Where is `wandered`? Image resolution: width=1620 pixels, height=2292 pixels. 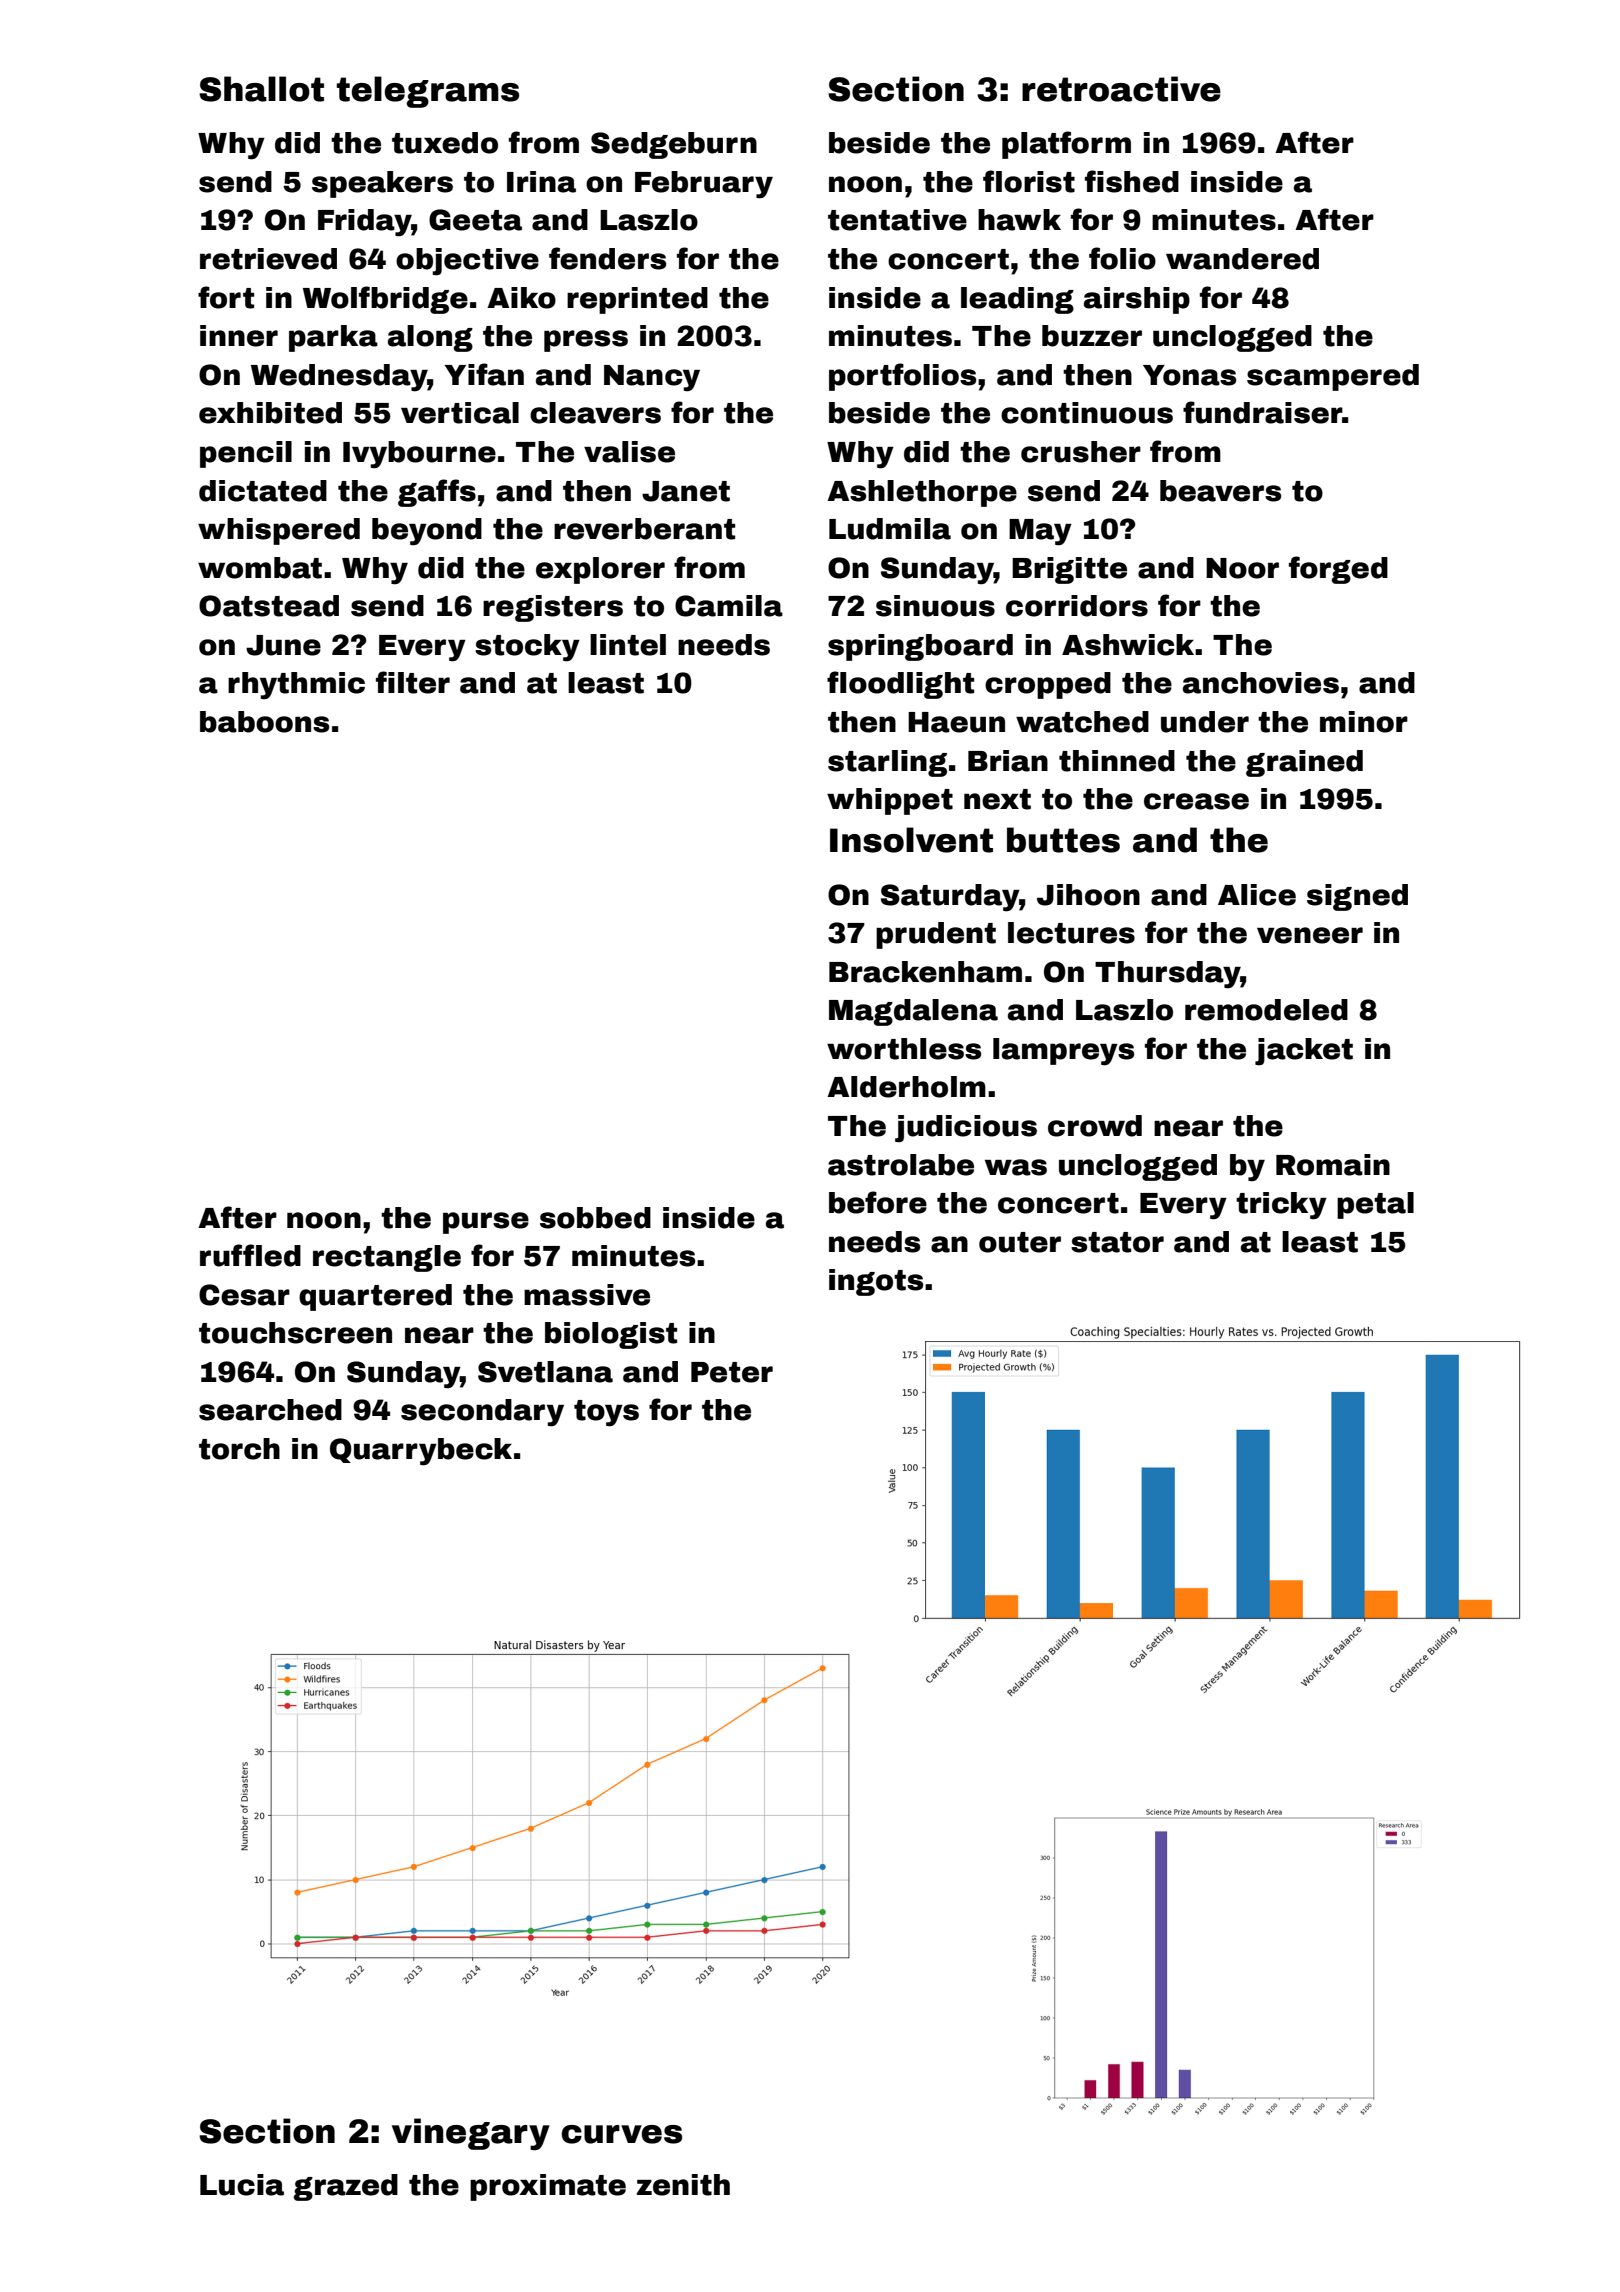
wandered is located at coordinates (1242, 259).
